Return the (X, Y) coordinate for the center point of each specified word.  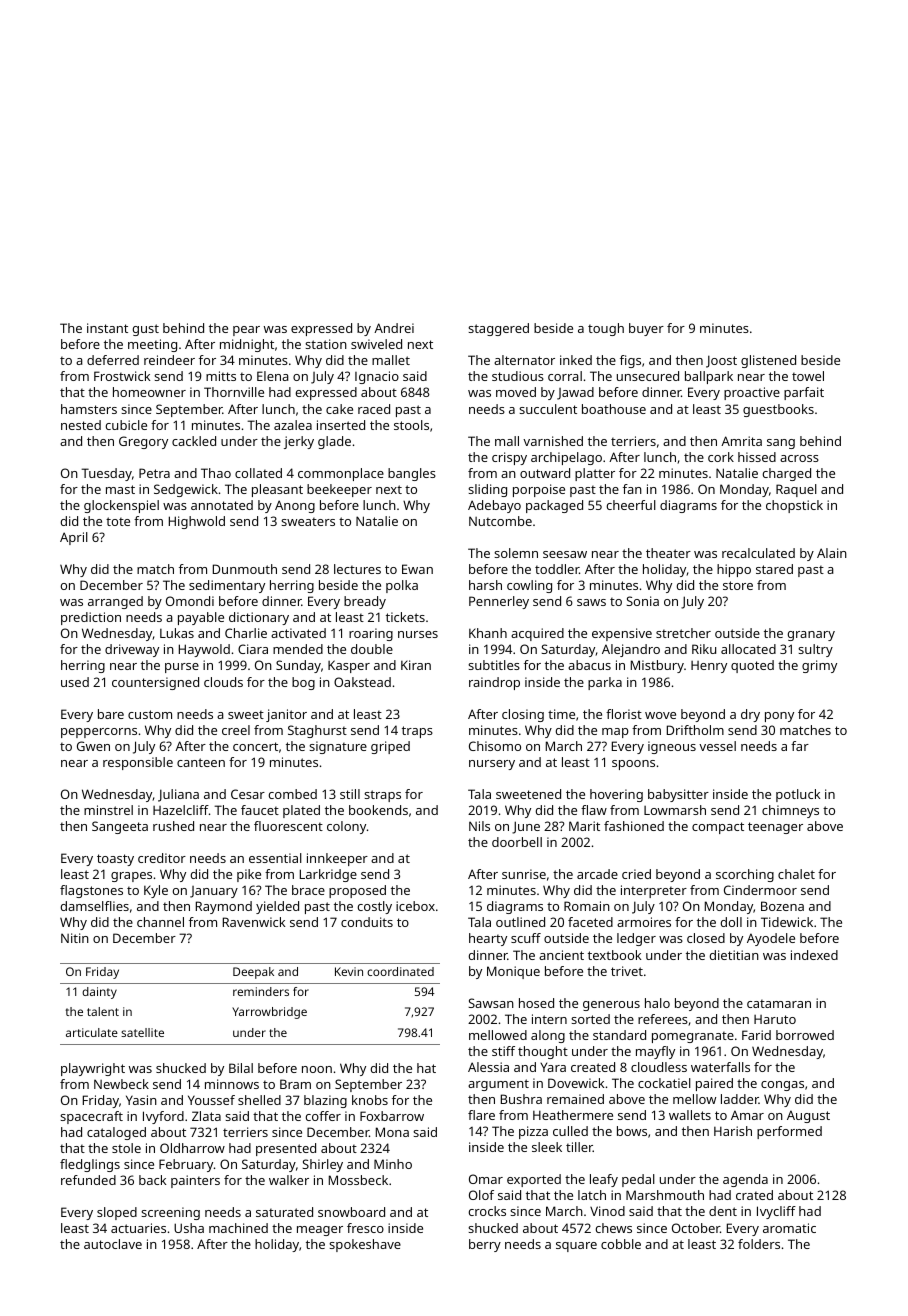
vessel (717, 746)
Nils (479, 826)
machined (238, 1228)
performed (789, 1132)
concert (255, 746)
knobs (370, 1100)
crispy (509, 458)
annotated (222, 505)
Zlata (206, 1116)
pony (779, 717)
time (561, 714)
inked (576, 360)
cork (721, 457)
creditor (162, 858)
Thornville (234, 392)
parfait (804, 393)
